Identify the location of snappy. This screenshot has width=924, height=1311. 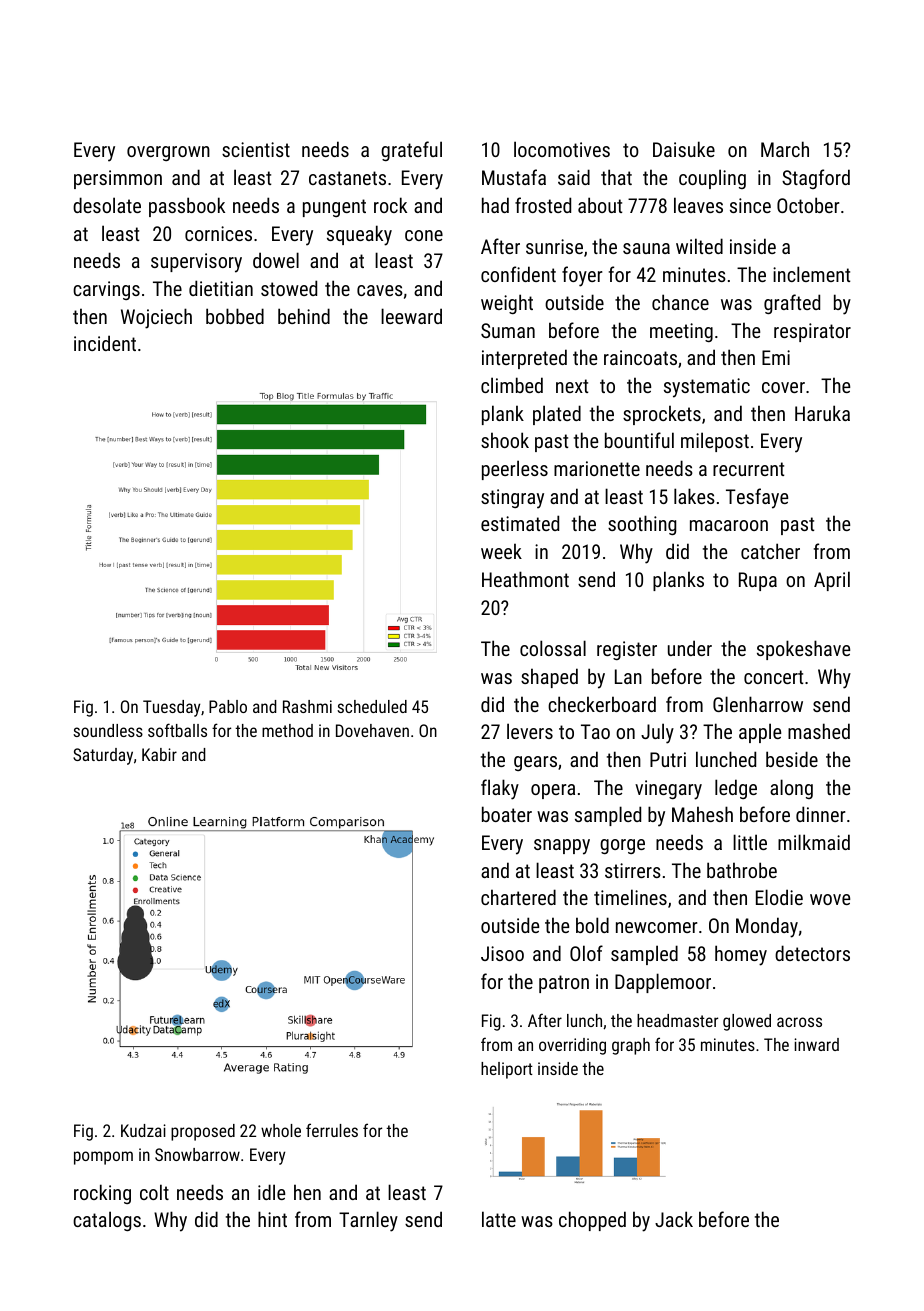
(562, 847).
